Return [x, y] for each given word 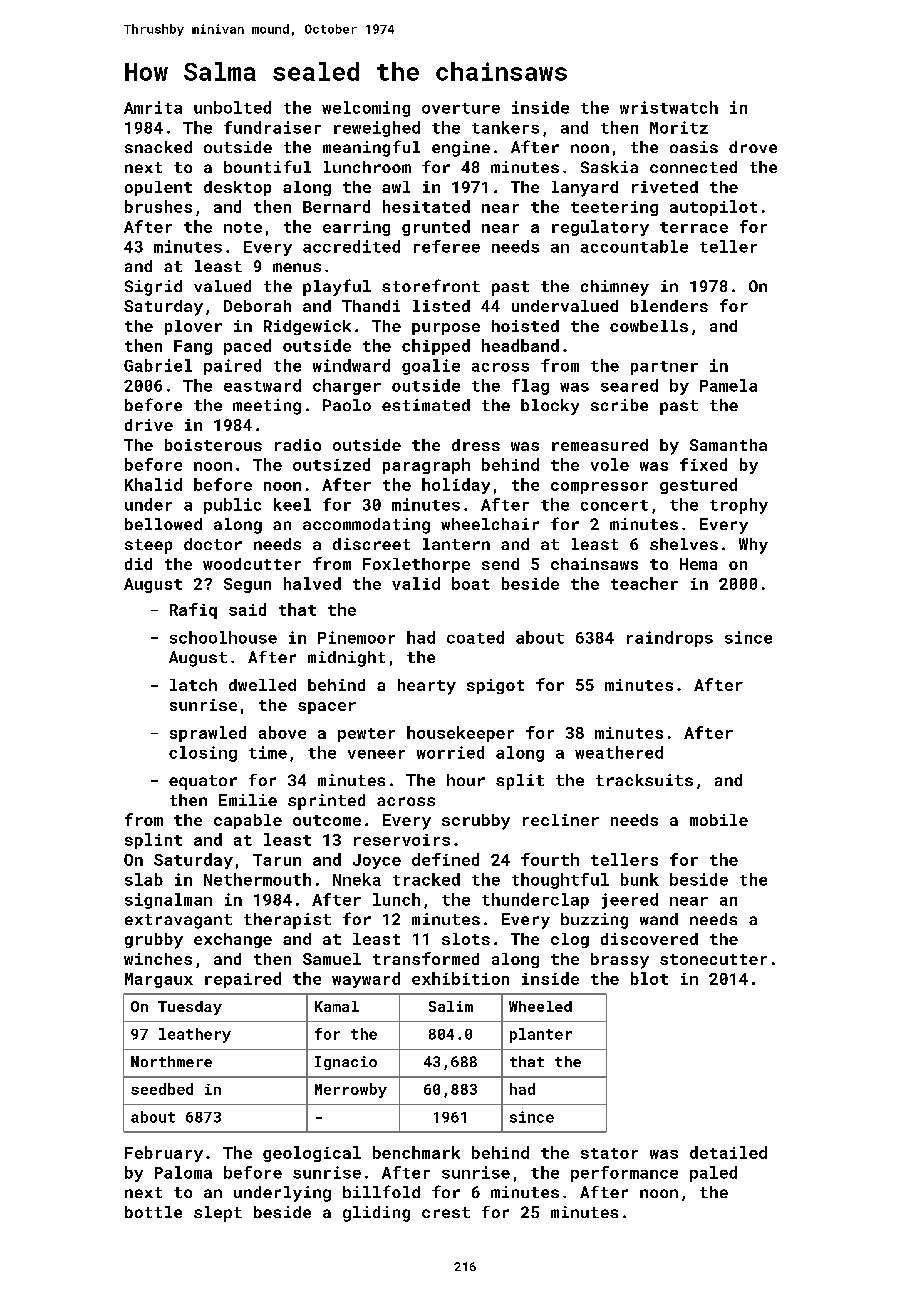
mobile [719, 820]
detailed [728, 1152]
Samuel [332, 959]
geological [312, 1154]
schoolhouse [223, 637]
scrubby [476, 822]
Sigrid [153, 288]
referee [447, 246]
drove [753, 147]
